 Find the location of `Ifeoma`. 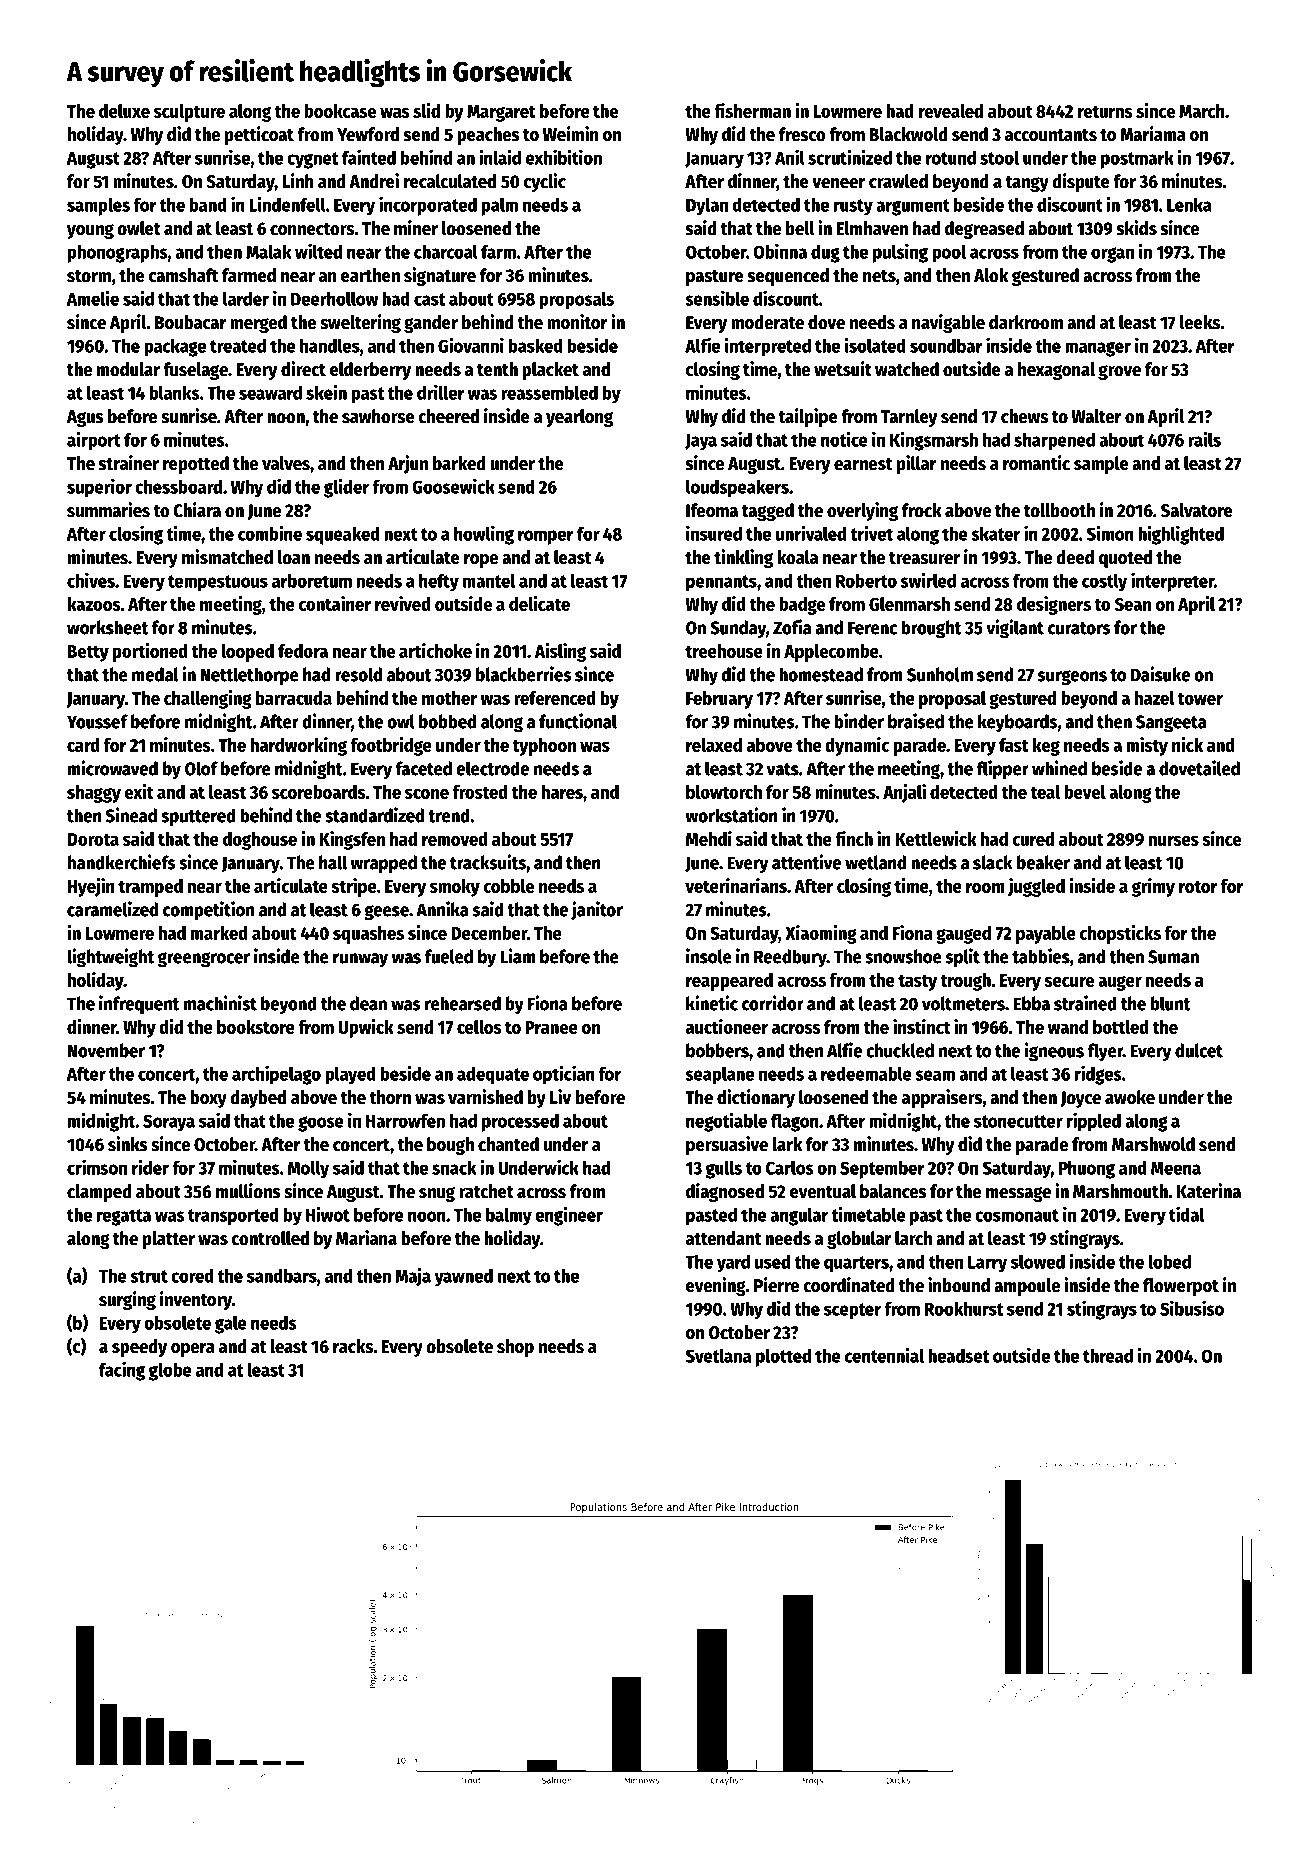

Ifeoma is located at coordinates (712, 510).
